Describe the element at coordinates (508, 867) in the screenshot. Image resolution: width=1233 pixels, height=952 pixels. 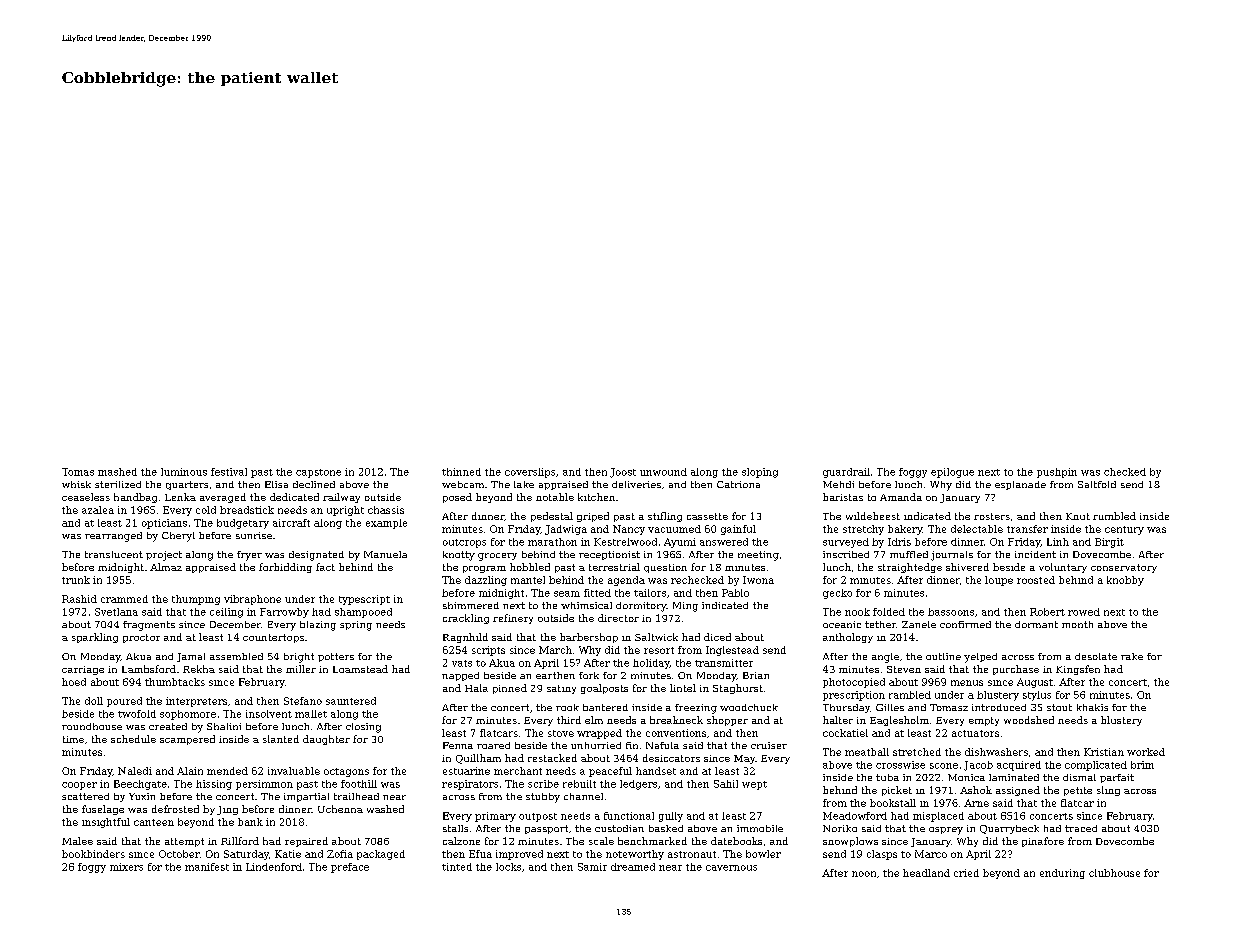
I see `locks` at that location.
